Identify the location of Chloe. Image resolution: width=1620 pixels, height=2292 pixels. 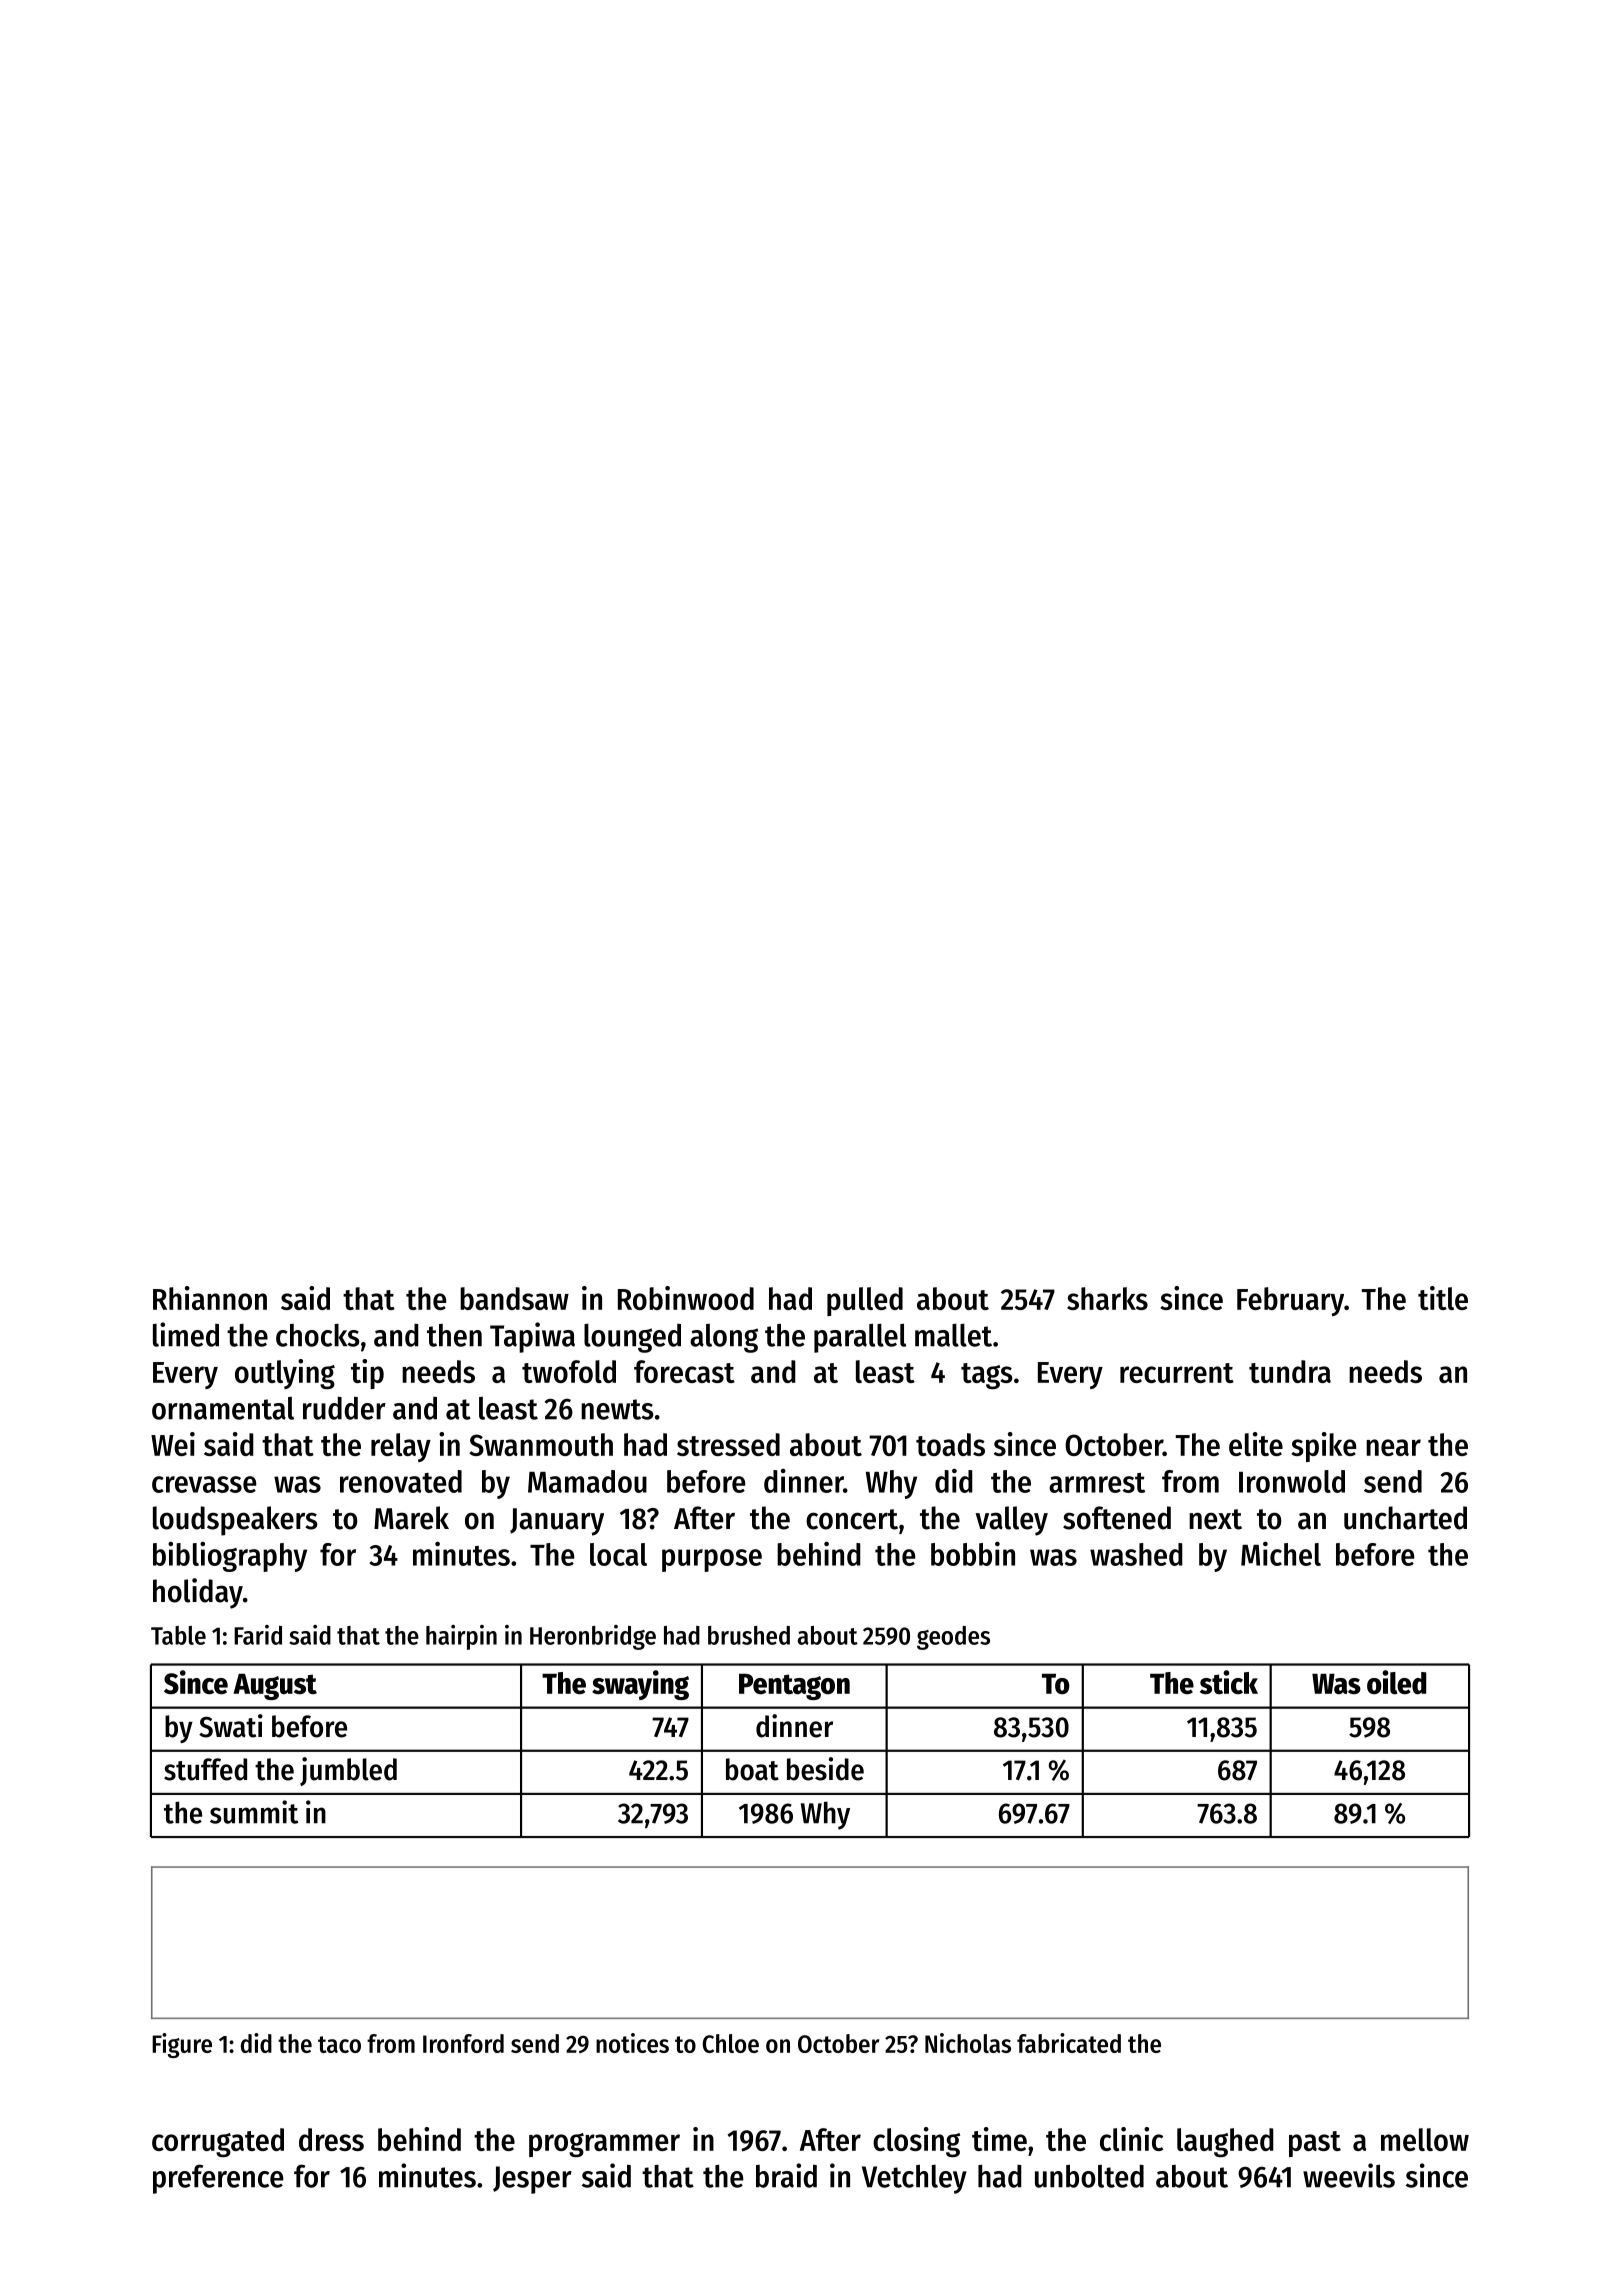
(730, 2043).
